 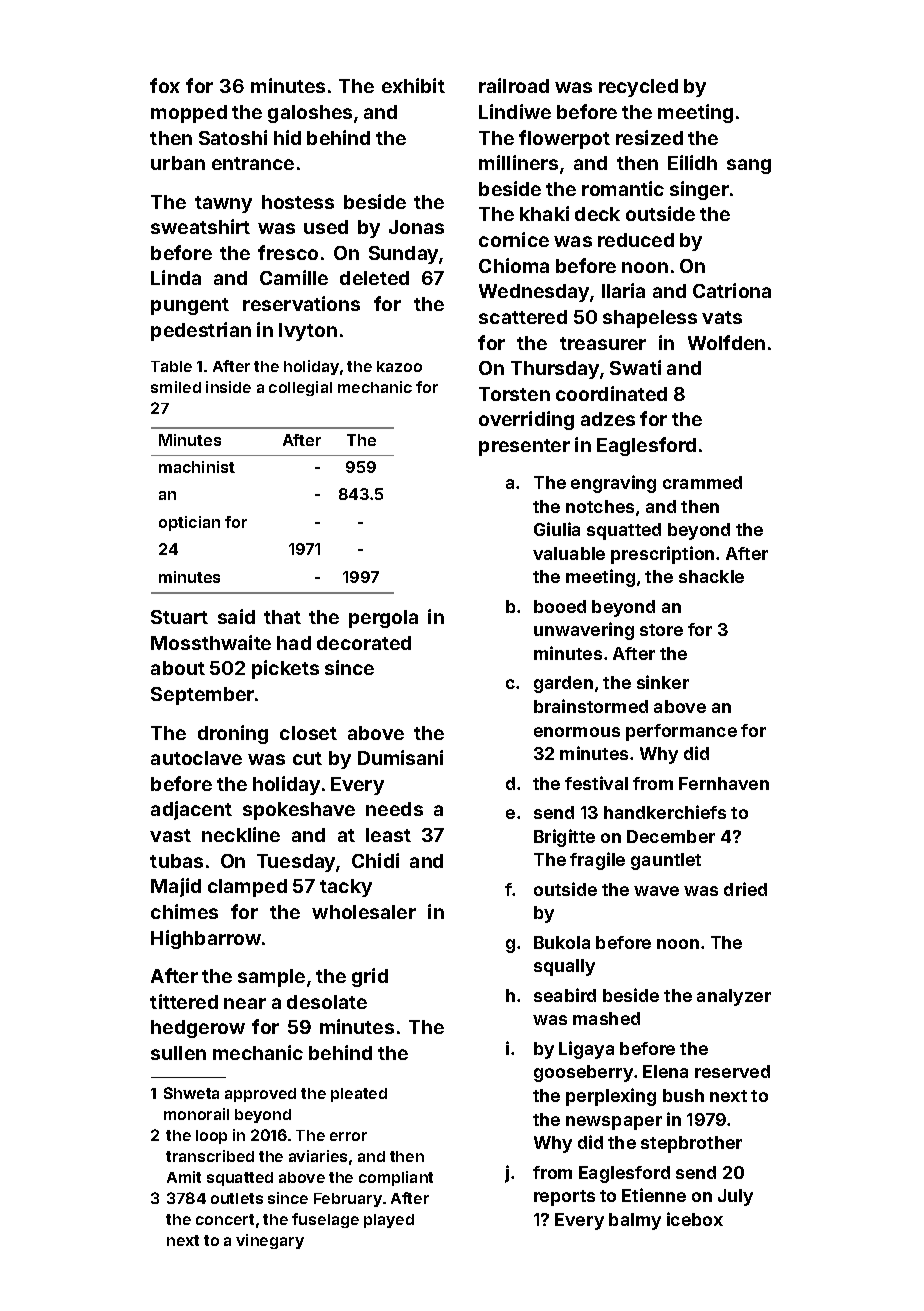 What do you see at coordinates (184, 1177) in the screenshot?
I see `Amit` at bounding box center [184, 1177].
